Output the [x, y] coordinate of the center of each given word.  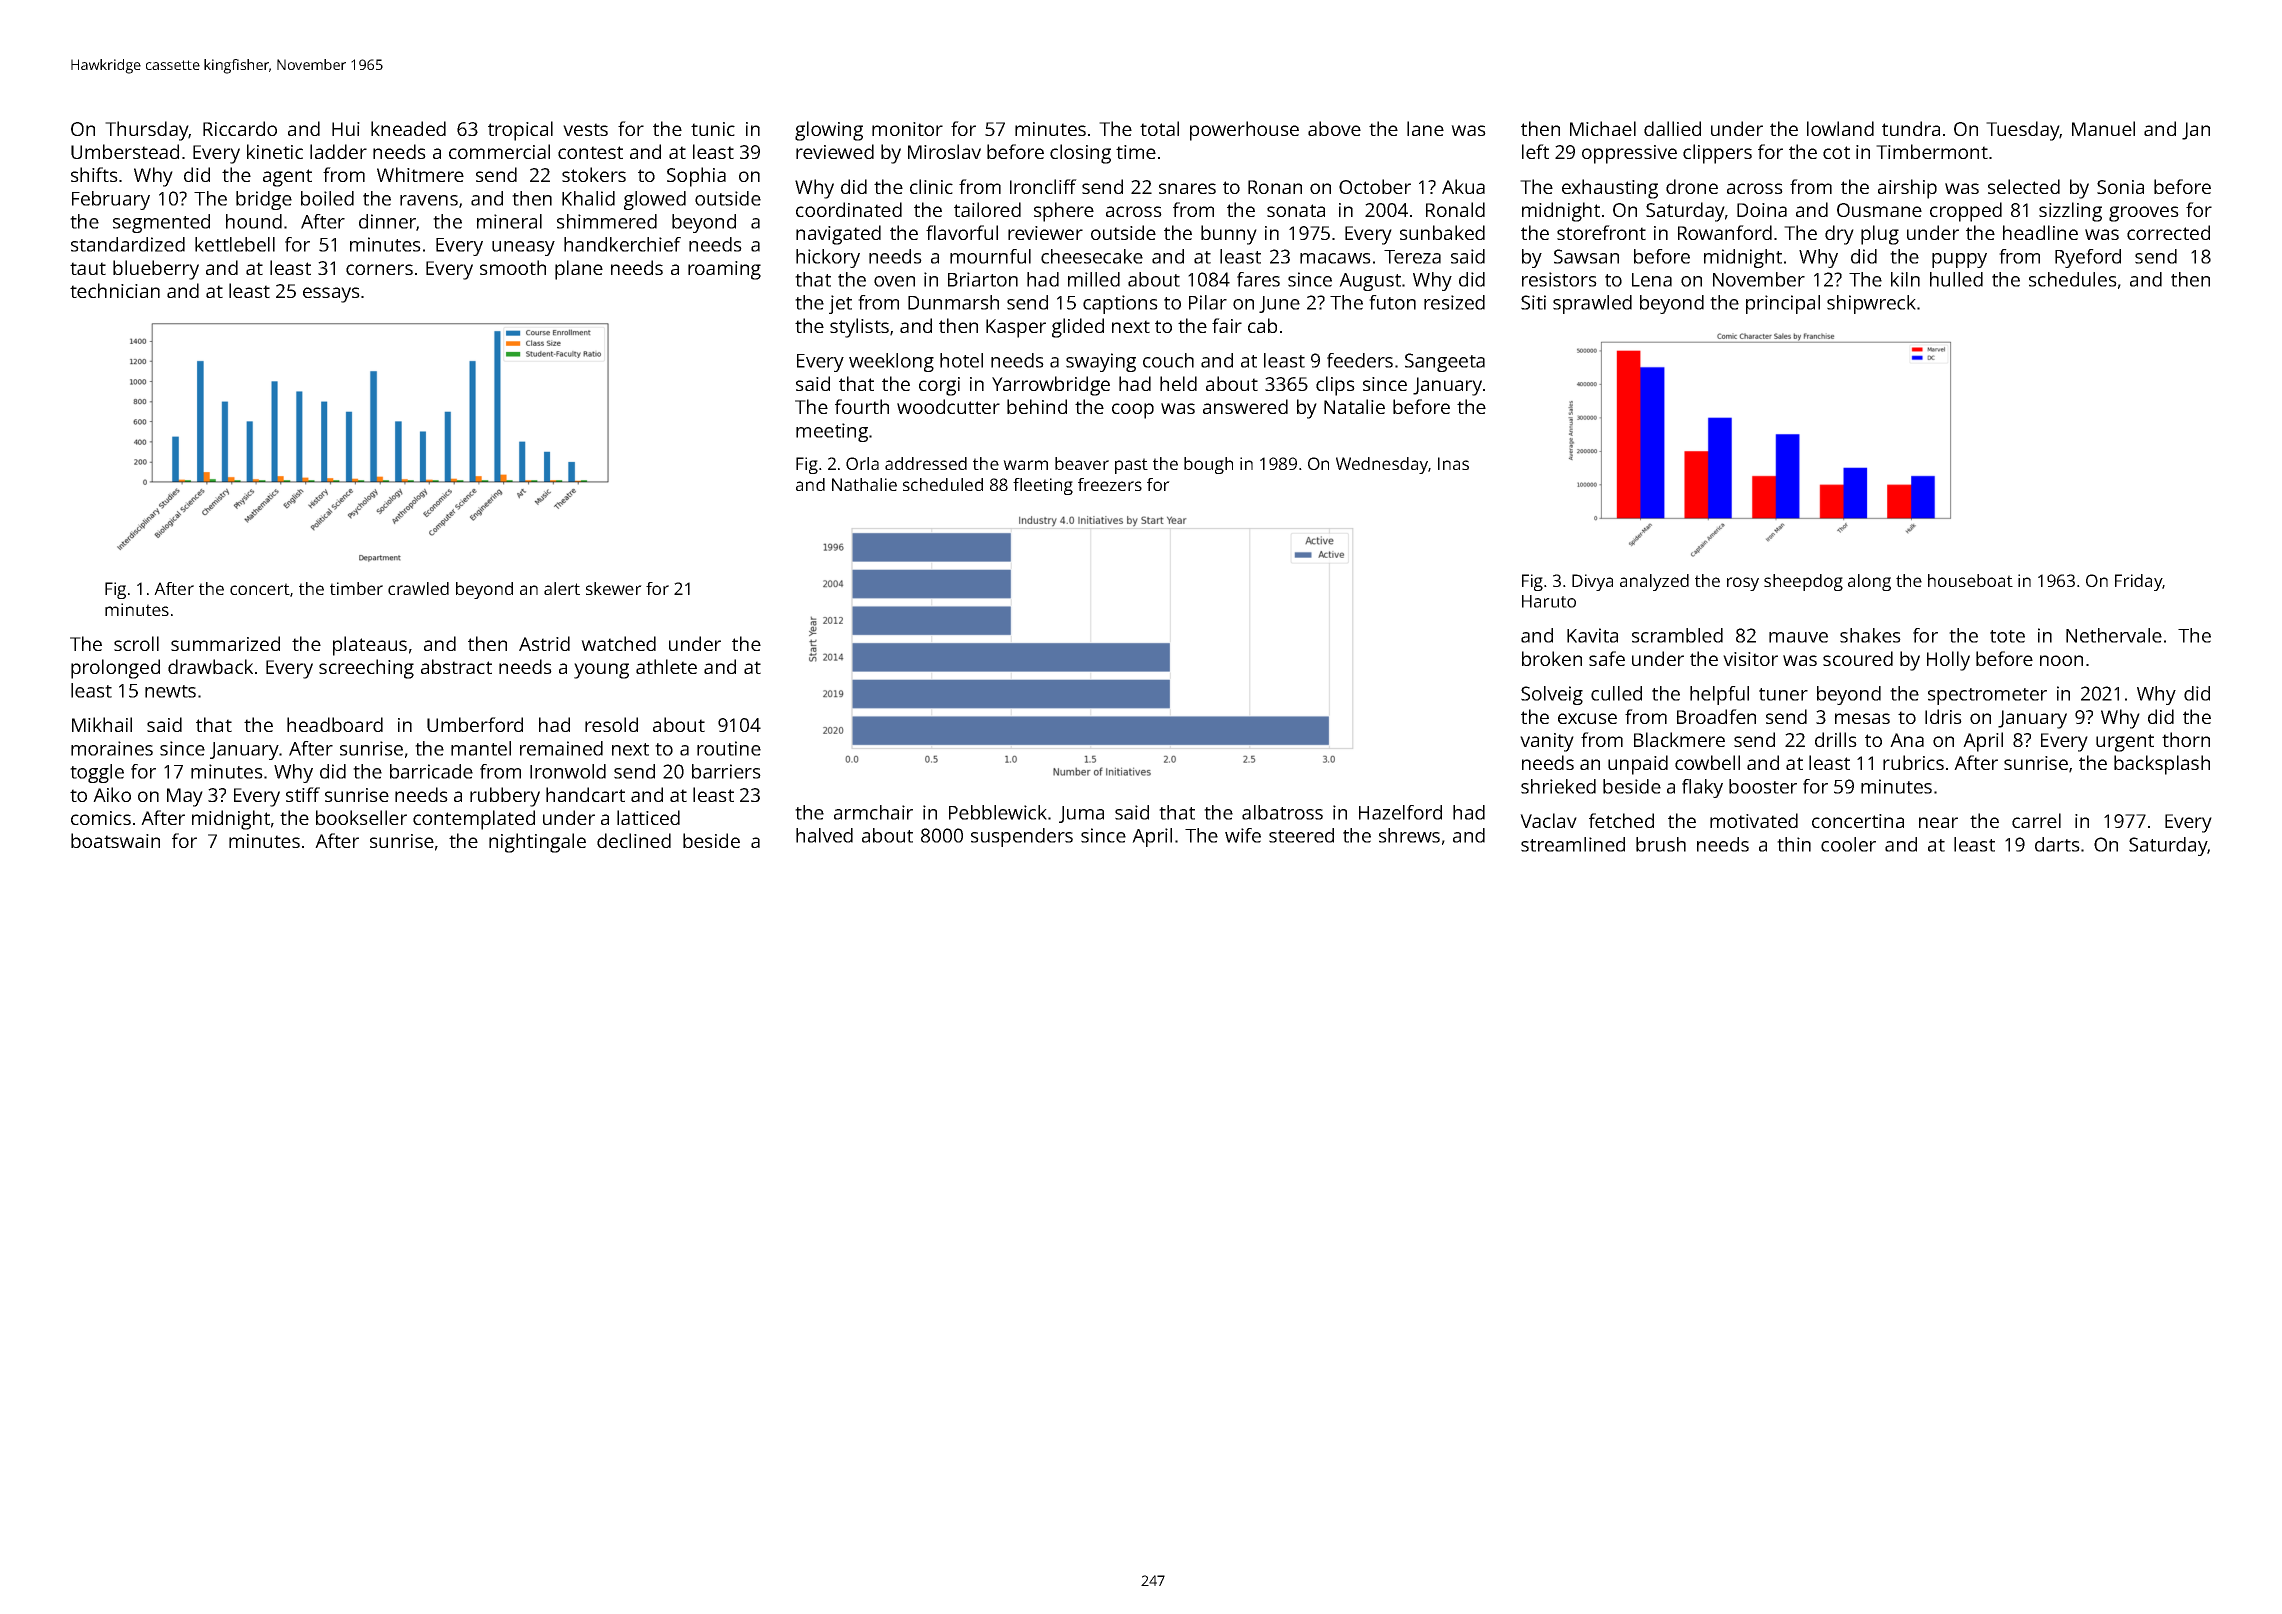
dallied [1672, 128]
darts [2057, 844]
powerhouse [1244, 131]
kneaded [408, 128]
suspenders [1022, 837]
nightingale [537, 843]
